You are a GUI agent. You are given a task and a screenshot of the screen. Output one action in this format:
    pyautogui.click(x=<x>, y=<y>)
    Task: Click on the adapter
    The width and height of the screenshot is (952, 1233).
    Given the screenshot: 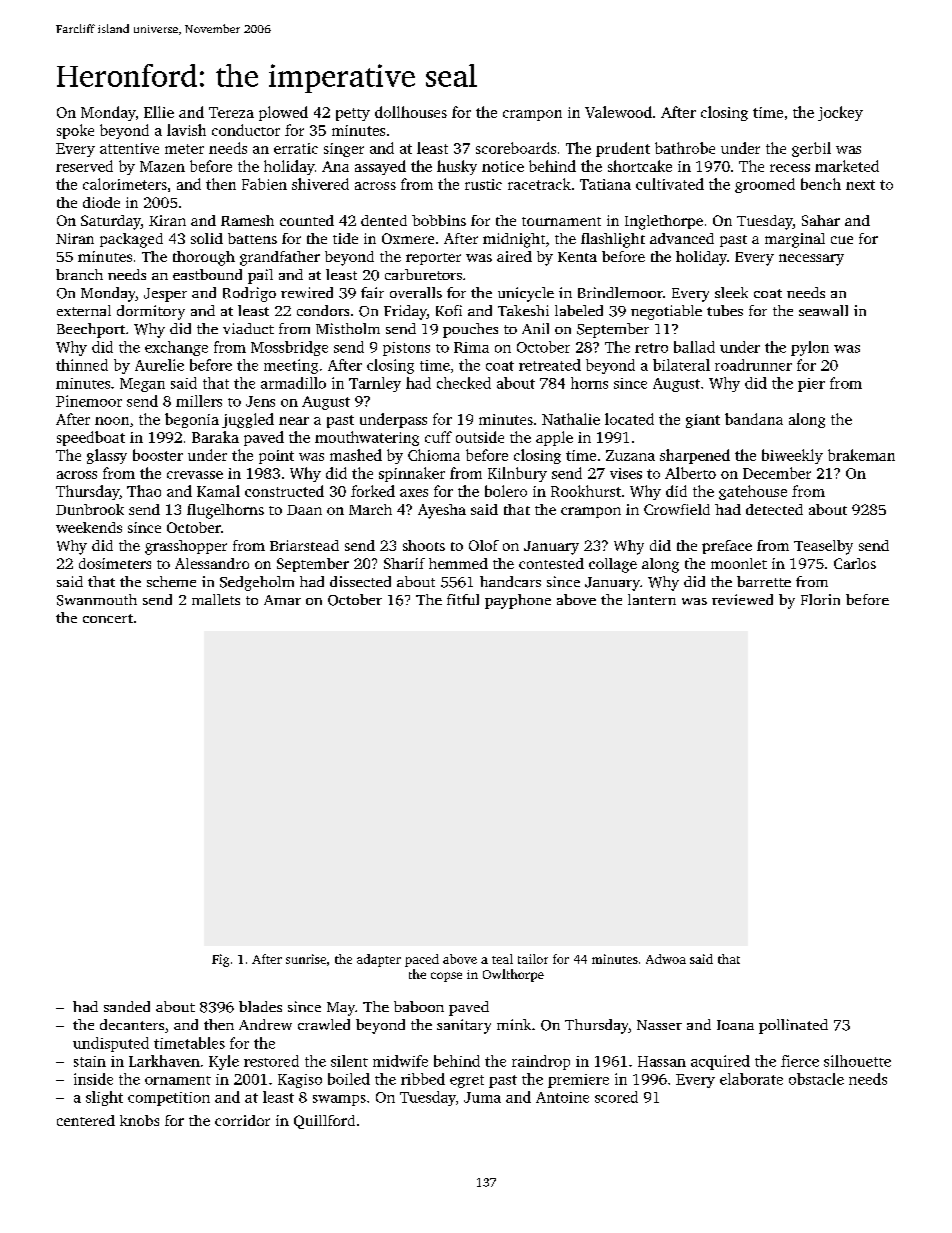 What is the action you would take?
    pyautogui.click(x=379, y=960)
